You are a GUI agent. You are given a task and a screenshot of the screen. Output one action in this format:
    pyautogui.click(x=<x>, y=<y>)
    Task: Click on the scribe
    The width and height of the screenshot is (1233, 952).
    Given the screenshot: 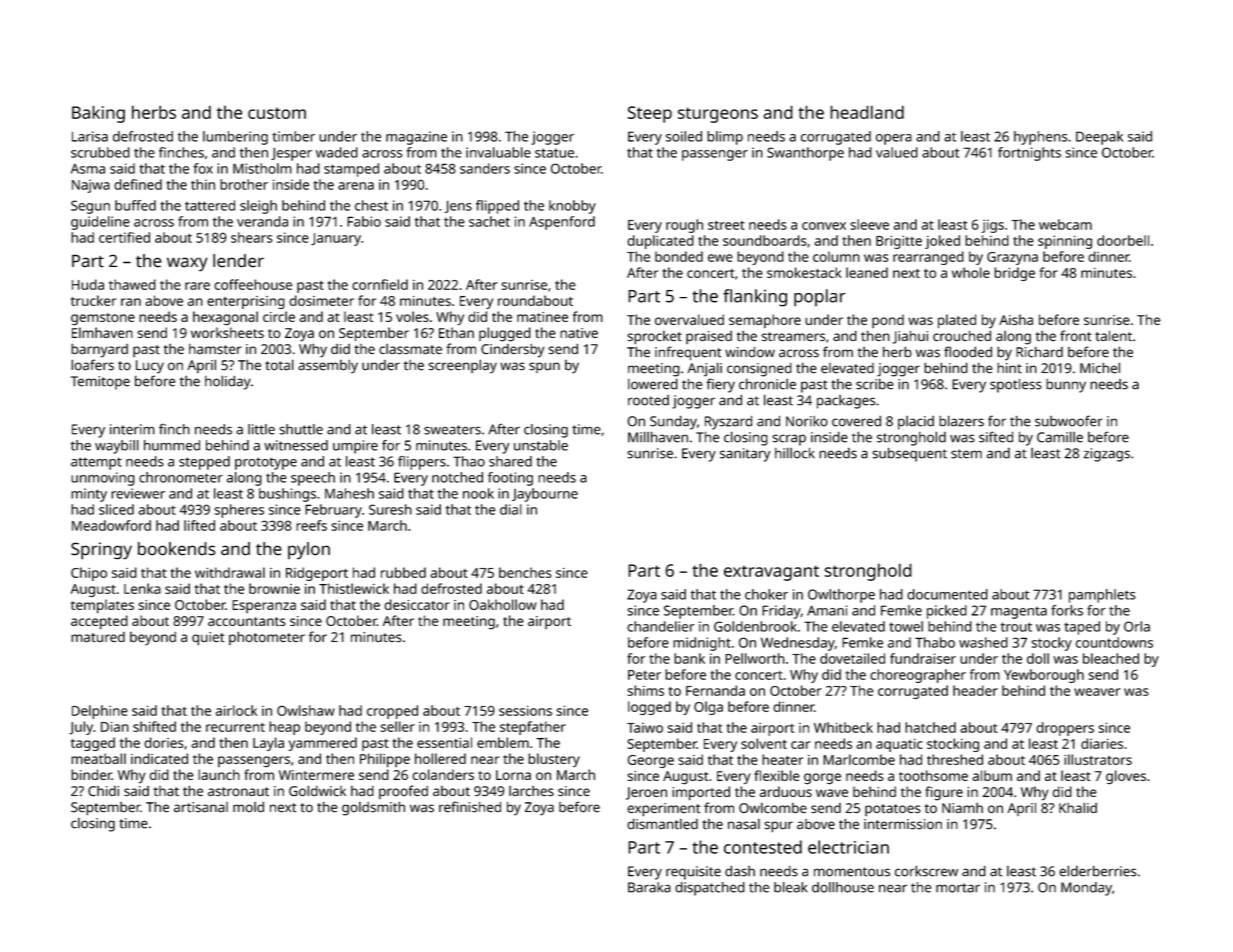 What is the action you would take?
    pyautogui.click(x=875, y=384)
